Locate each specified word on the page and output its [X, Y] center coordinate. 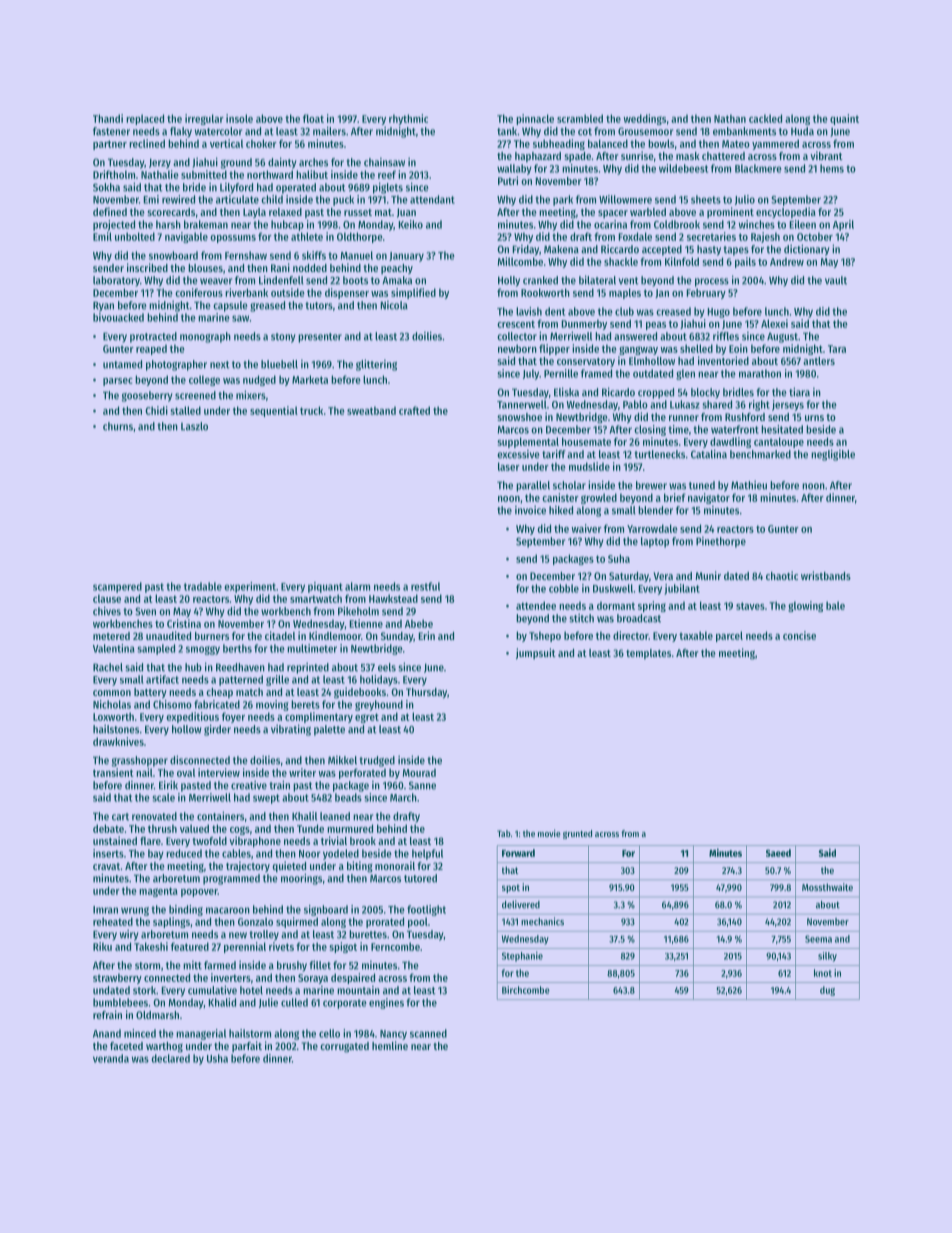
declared [170, 1058]
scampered [117, 587]
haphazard [538, 157]
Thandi [108, 118]
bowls [661, 143]
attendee [536, 605]
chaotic [782, 575]
